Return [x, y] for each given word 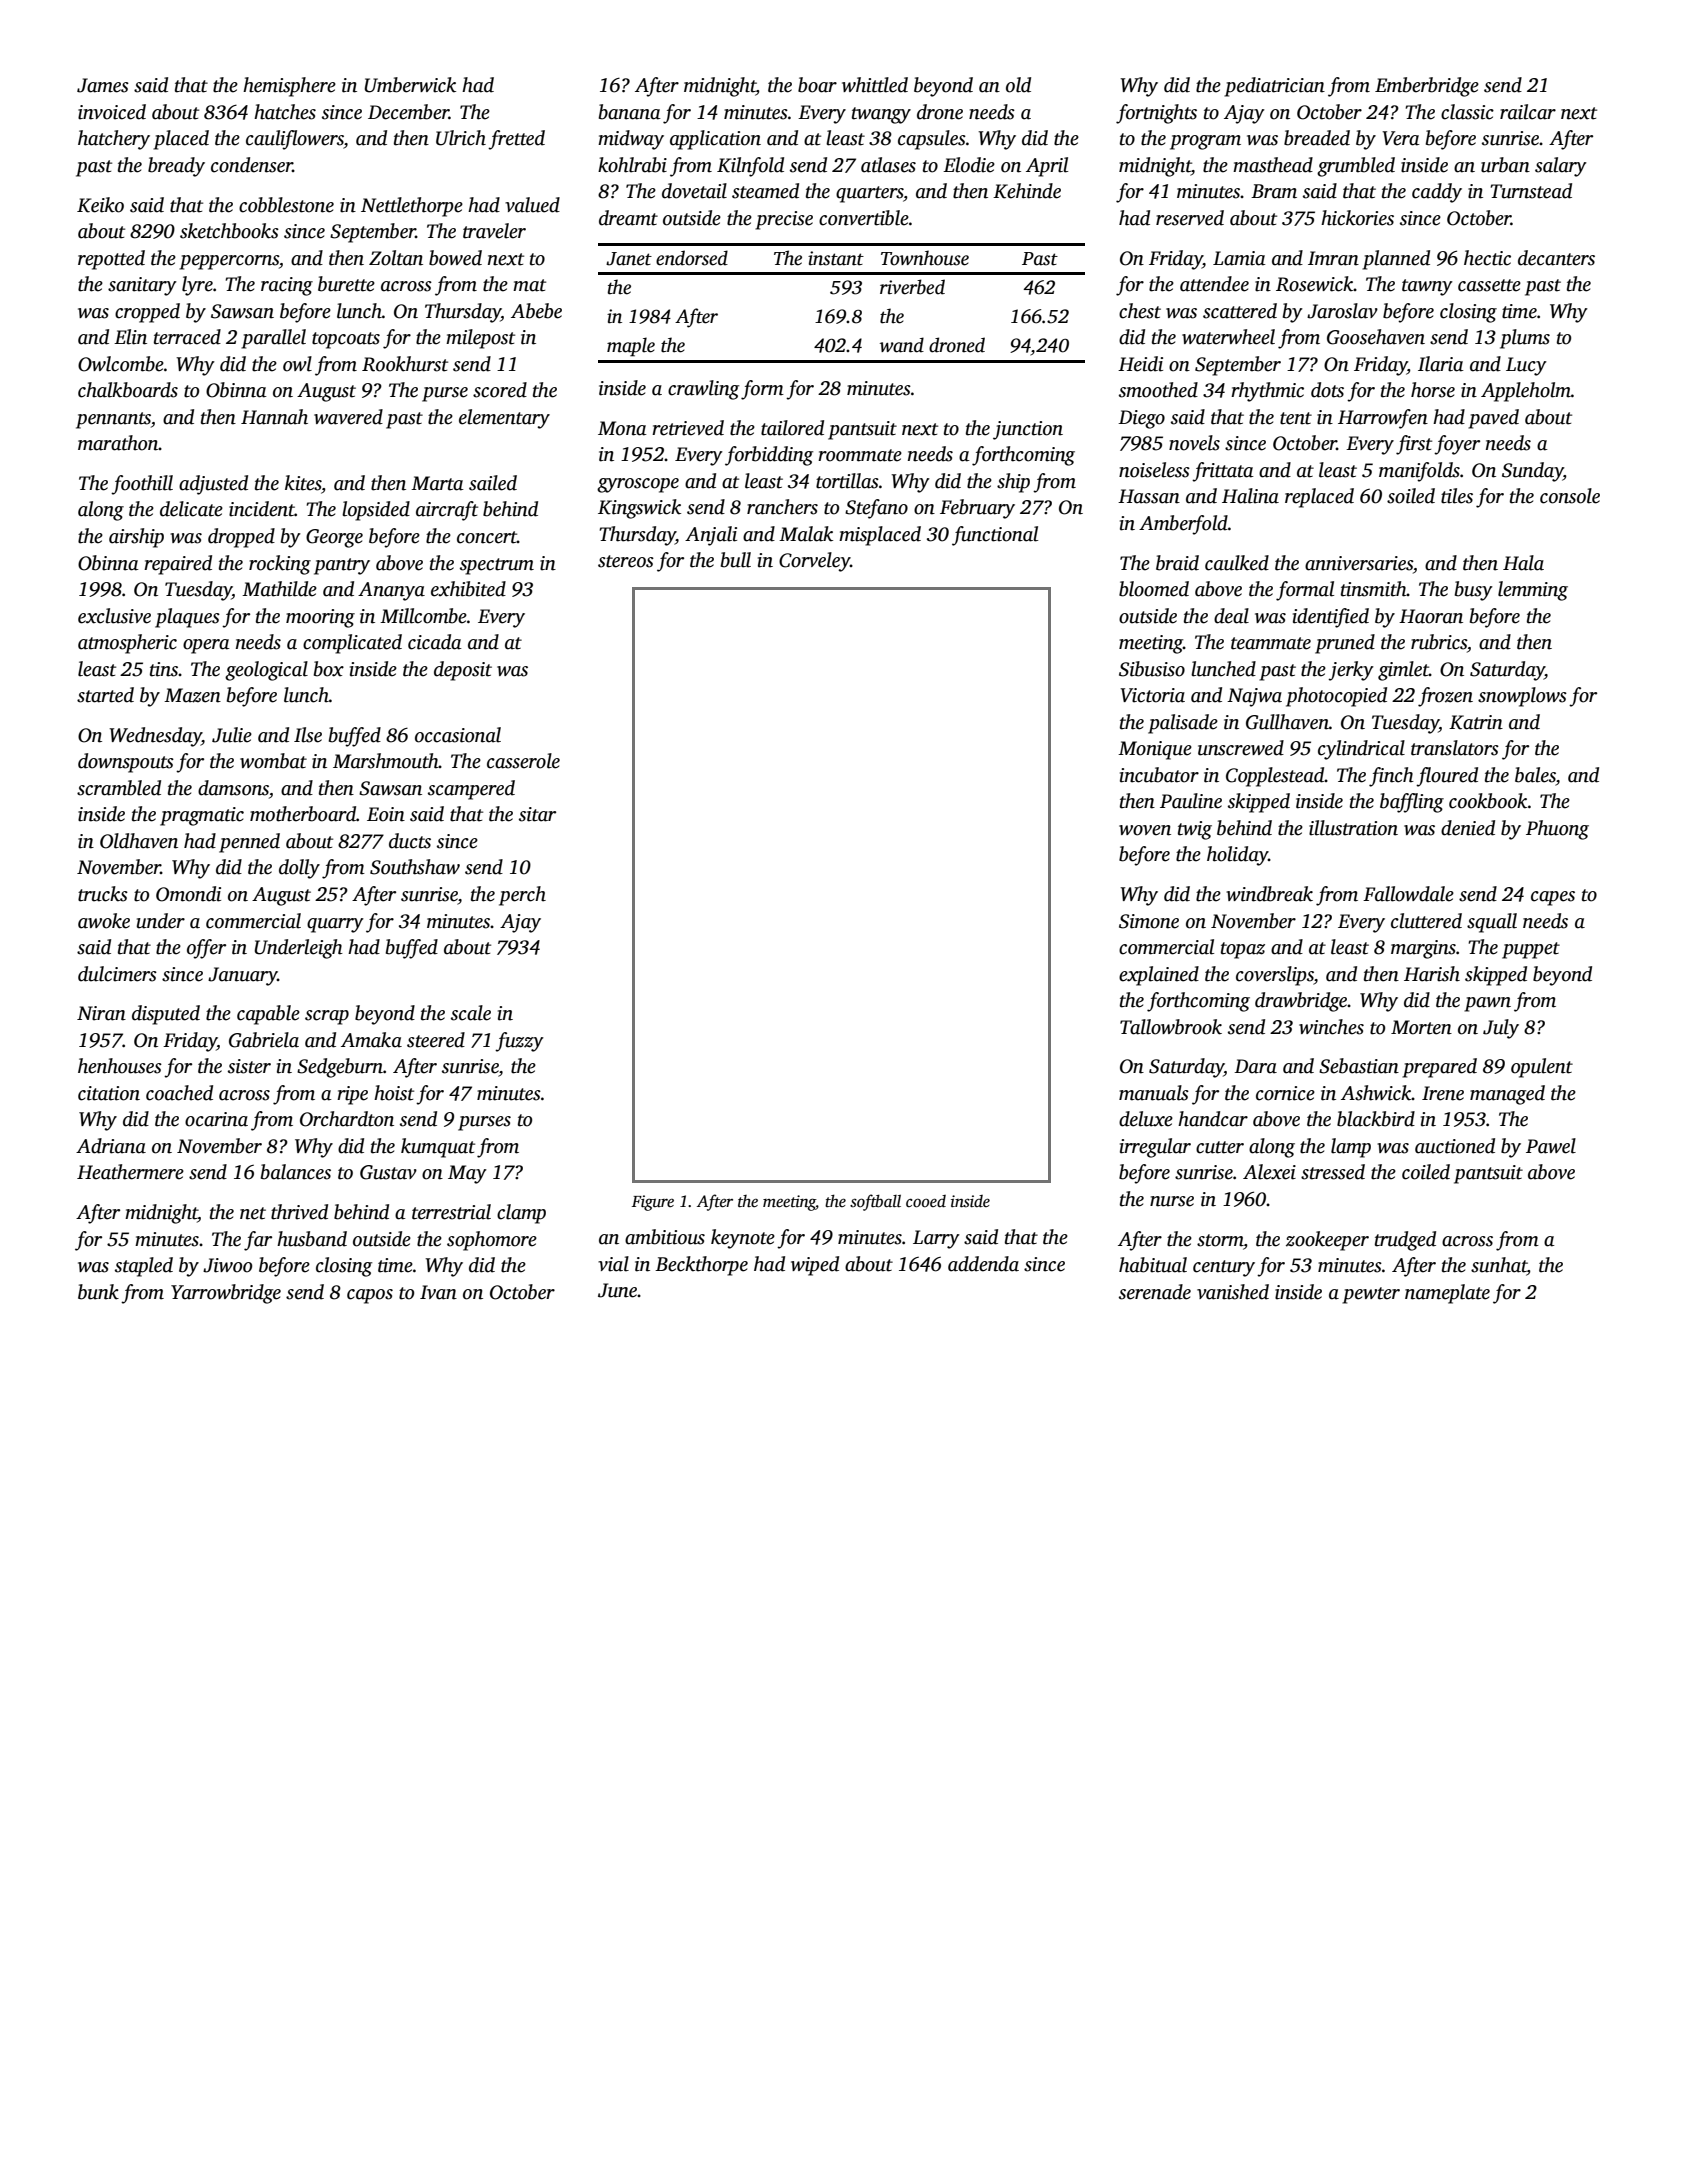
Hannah [274, 417]
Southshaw [415, 867]
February [977, 509]
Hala [1523, 563]
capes [1553, 898]
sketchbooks [229, 231]
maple [631, 347]
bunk [98, 1292]
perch [522, 896]
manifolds [1419, 472]
